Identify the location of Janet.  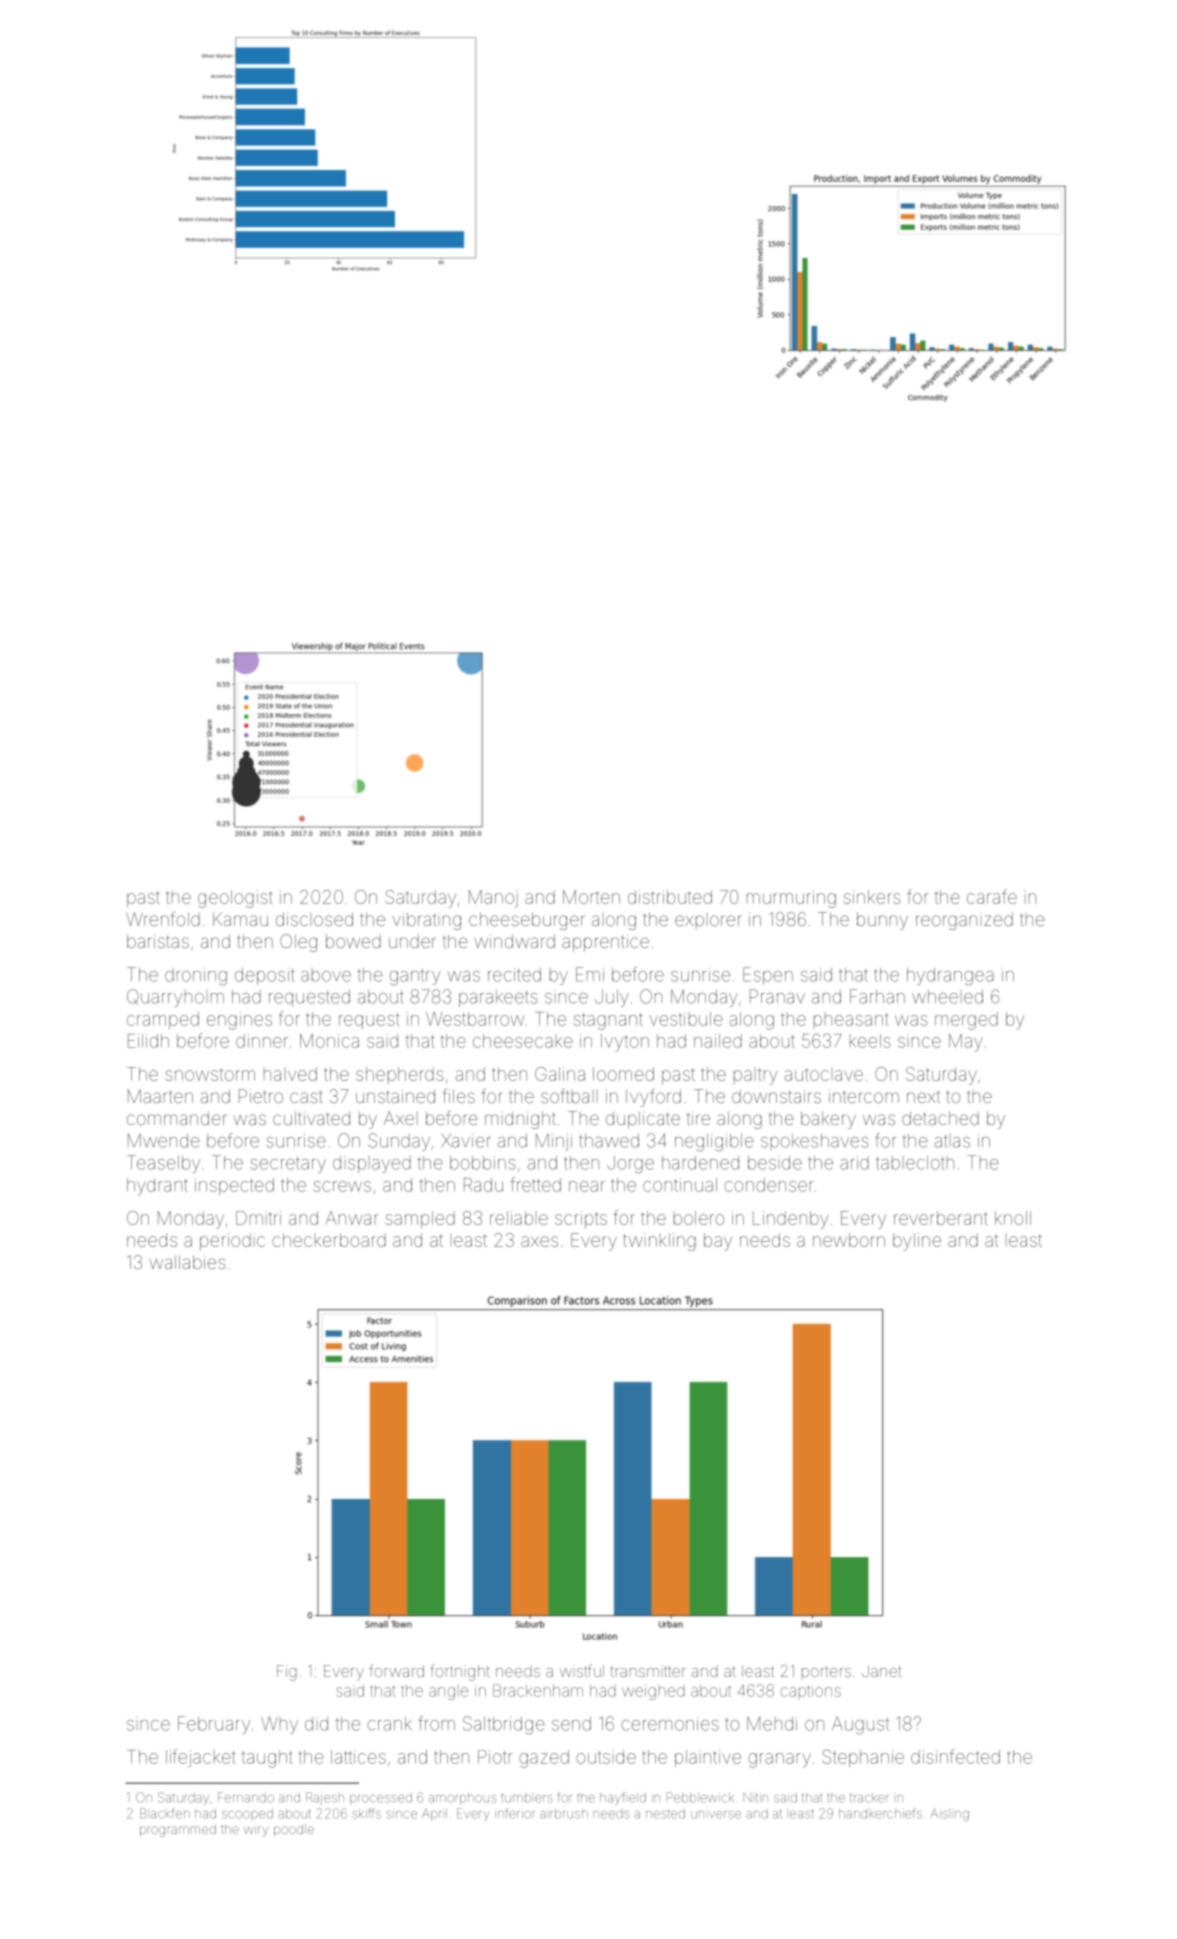
(881, 1671).
